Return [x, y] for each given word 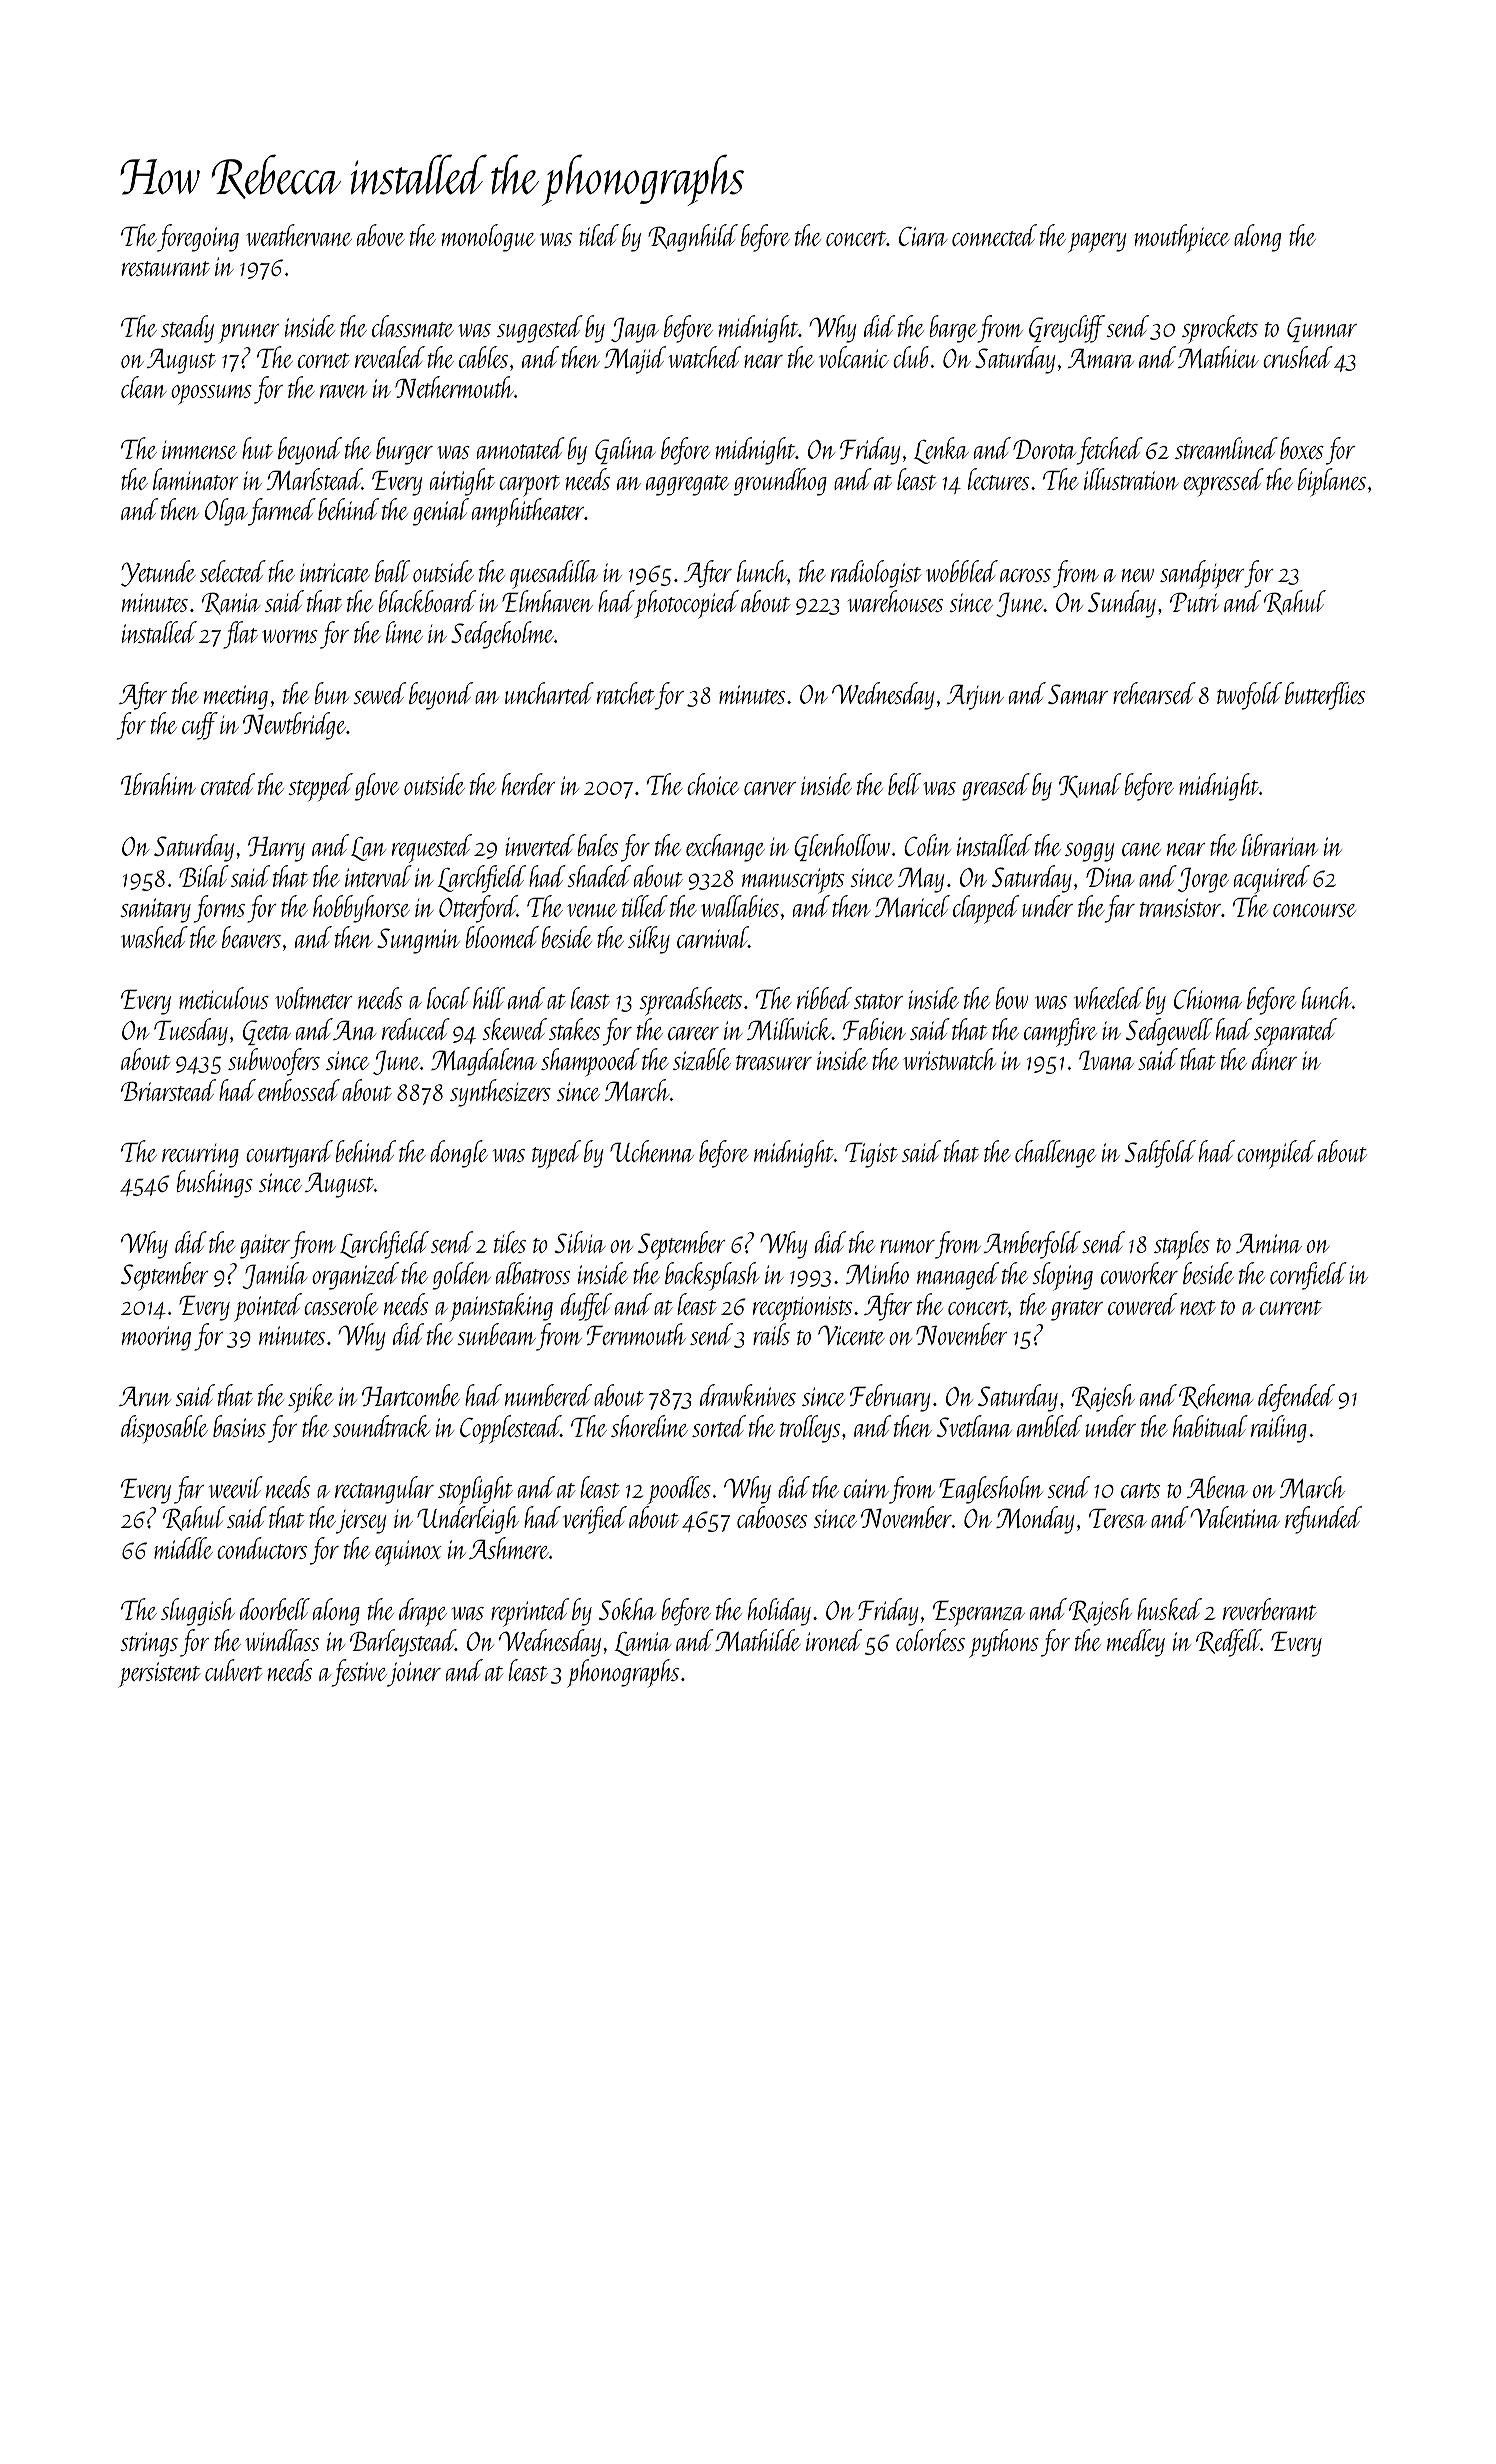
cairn [866, 1488]
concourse [1314, 910]
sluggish [198, 1612]
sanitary [155, 910]
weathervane [299, 235]
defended [1296, 1398]
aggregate [687, 485]
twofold [1249, 696]
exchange [725, 848]
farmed [282, 512]
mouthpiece [1182, 238]
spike [311, 1398]
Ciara [923, 236]
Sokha [627, 1609]
